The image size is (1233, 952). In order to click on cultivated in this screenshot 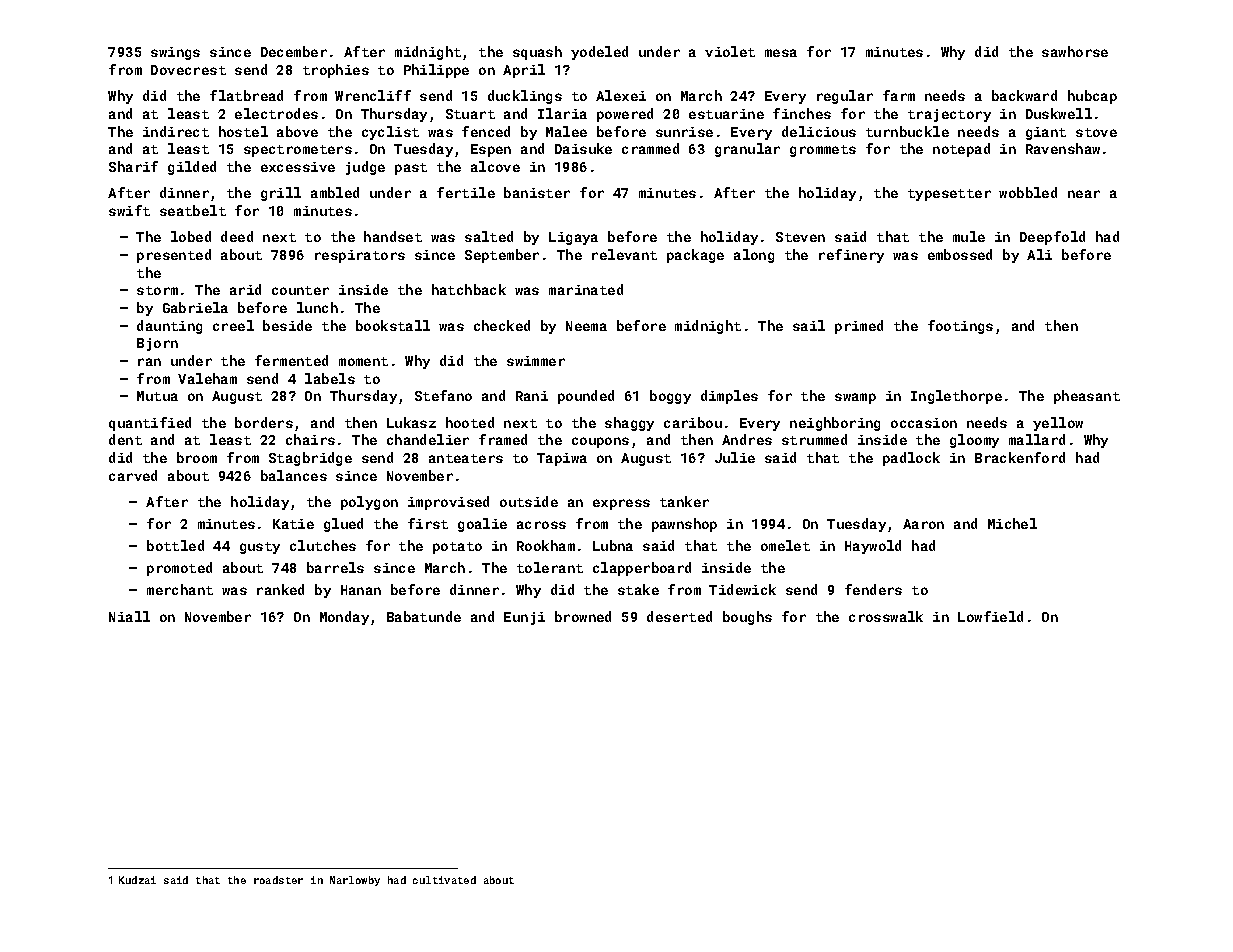, I will do `click(444, 880)`.
